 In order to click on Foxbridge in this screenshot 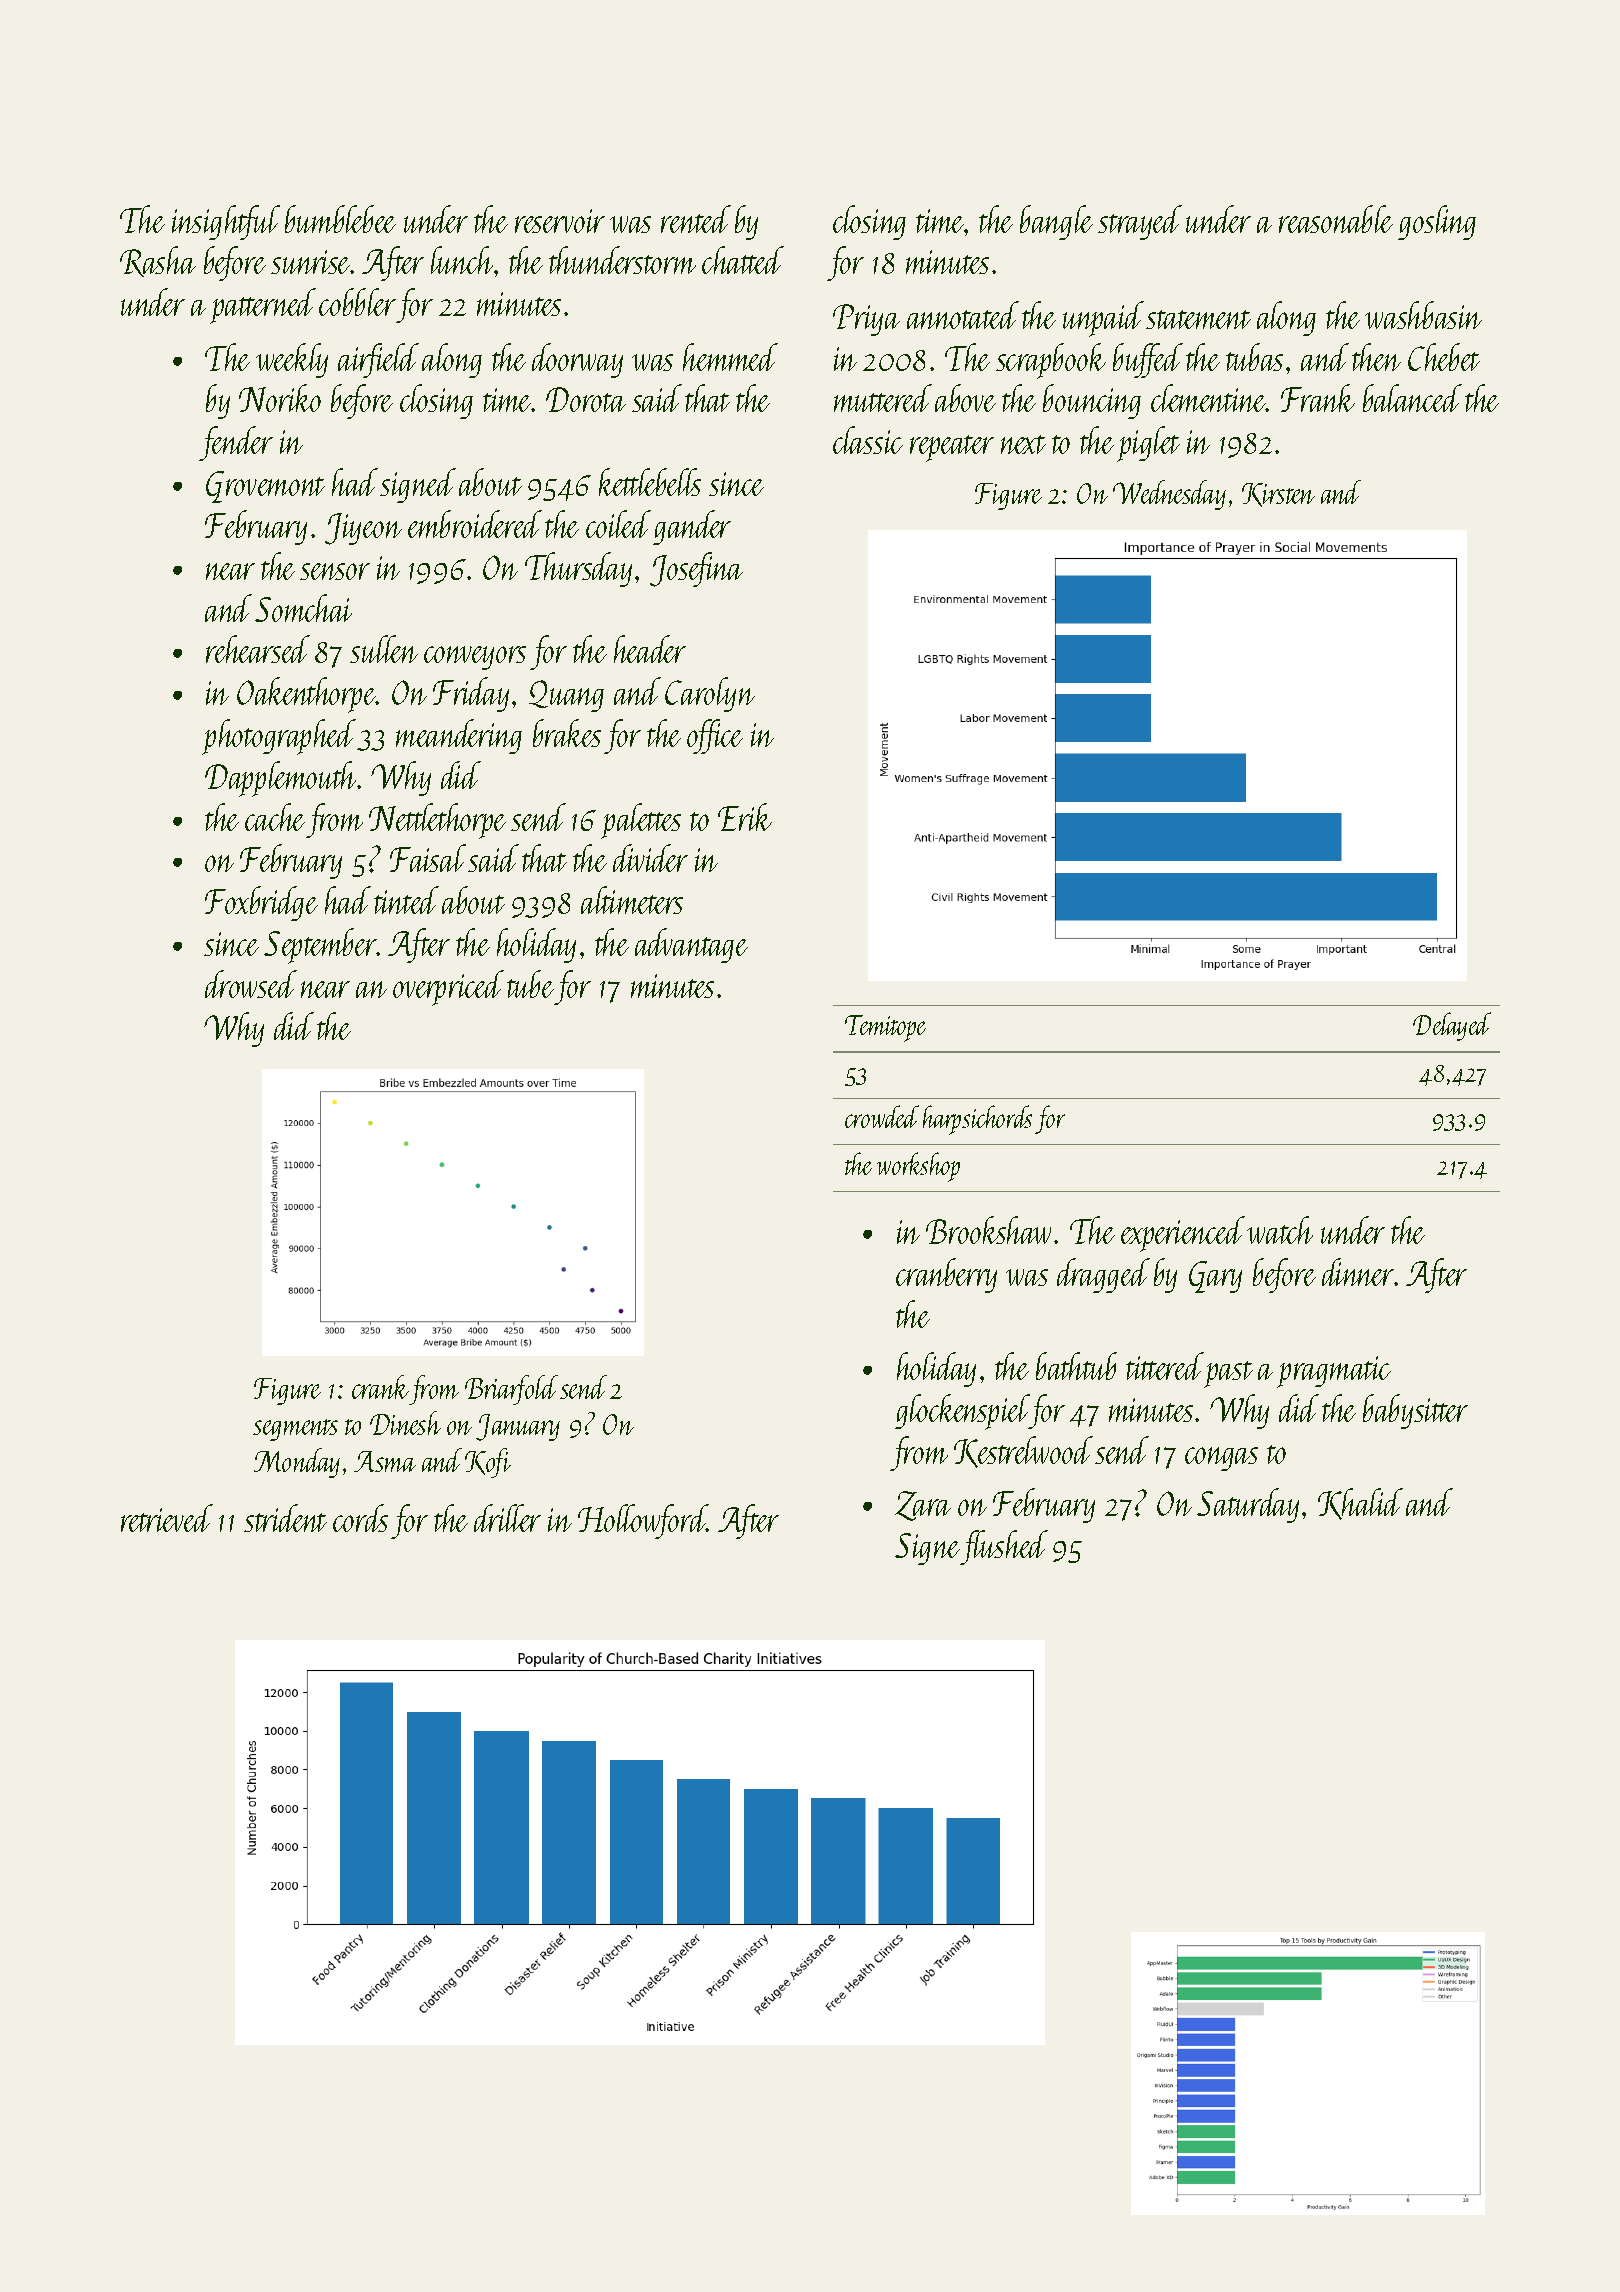, I will do `click(261, 903)`.
